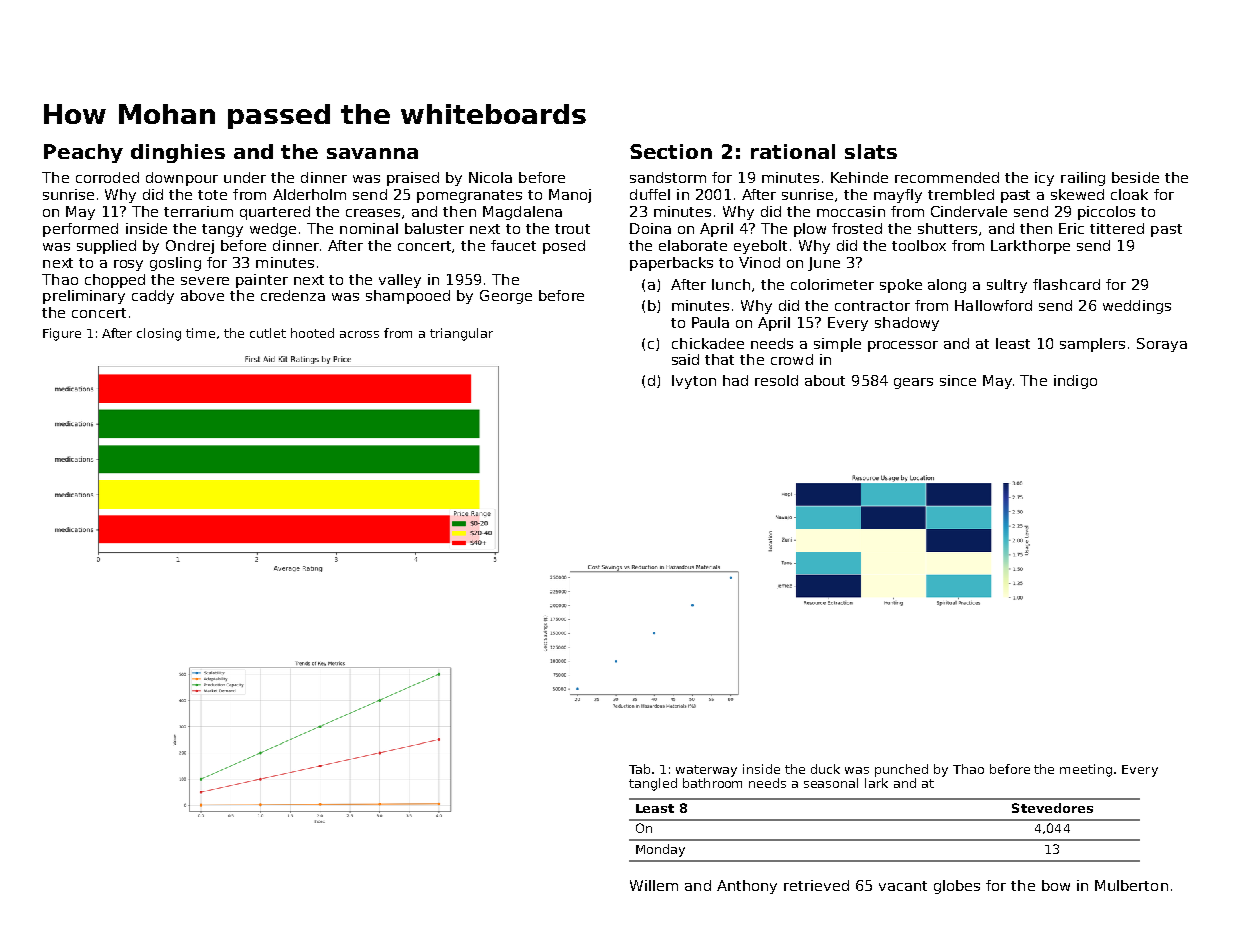 This screenshot has height=952, width=1233. What do you see at coordinates (178, 153) in the screenshot?
I see `dinghies` at bounding box center [178, 153].
